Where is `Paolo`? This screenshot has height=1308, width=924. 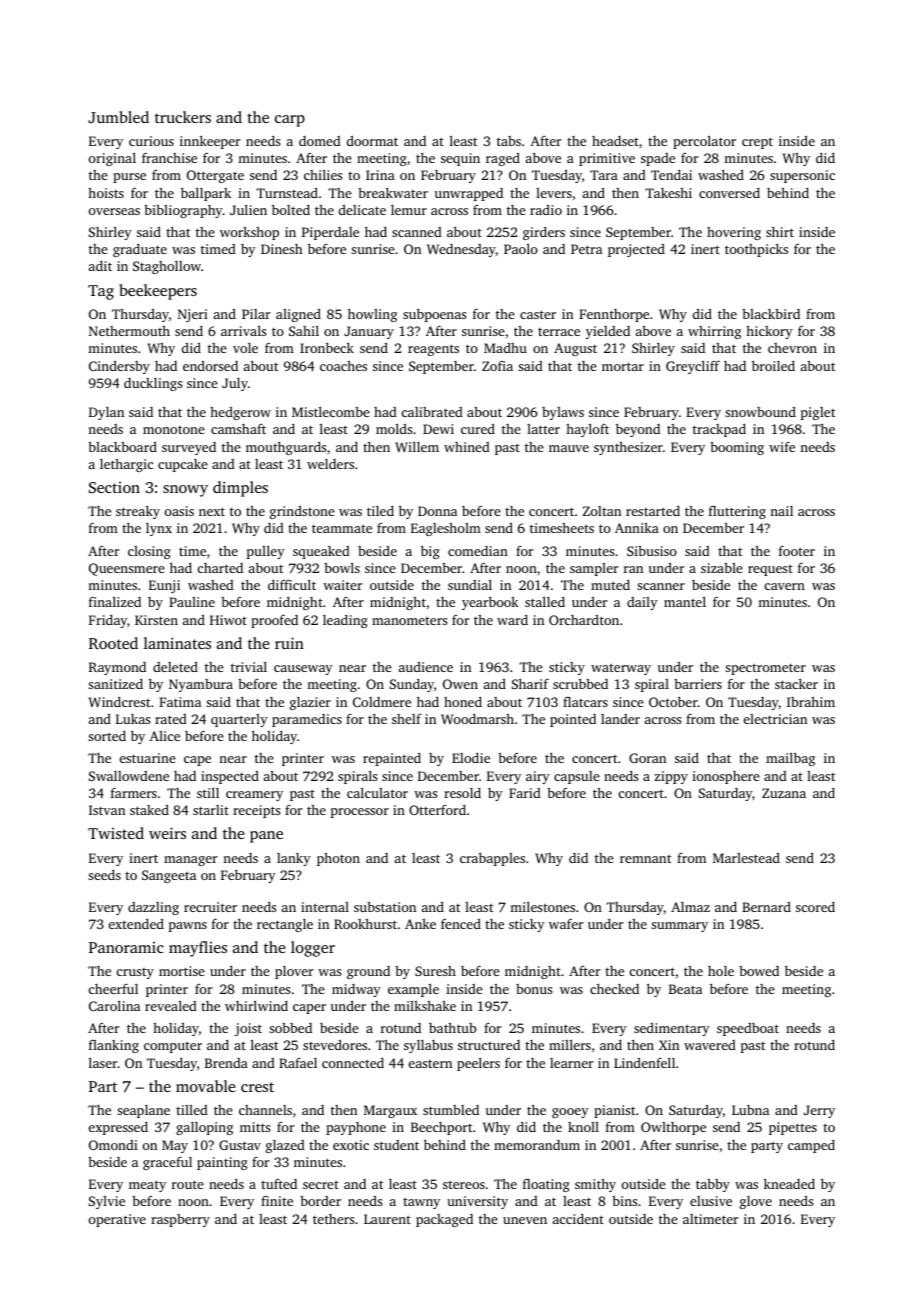
Paolo is located at coordinates (521, 248).
